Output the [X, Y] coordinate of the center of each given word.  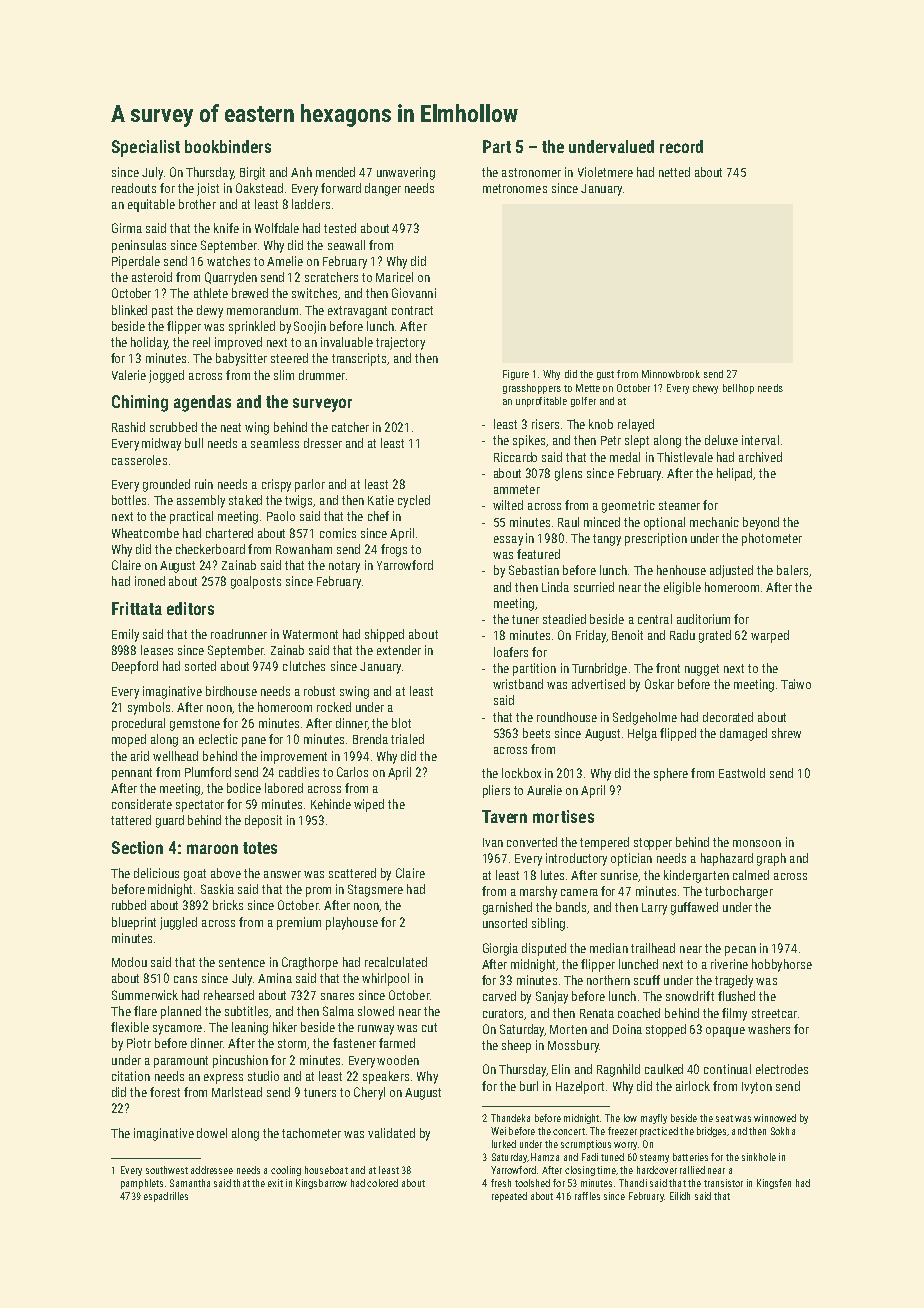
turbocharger [739, 892]
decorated [728, 717]
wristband [518, 684]
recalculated [396, 962]
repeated [509, 1197]
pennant [132, 774]
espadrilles [166, 1197]
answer [282, 874]
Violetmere [605, 172]
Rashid [128, 427]
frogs [394, 550]
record [681, 146]
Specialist [146, 148]
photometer [772, 539]
